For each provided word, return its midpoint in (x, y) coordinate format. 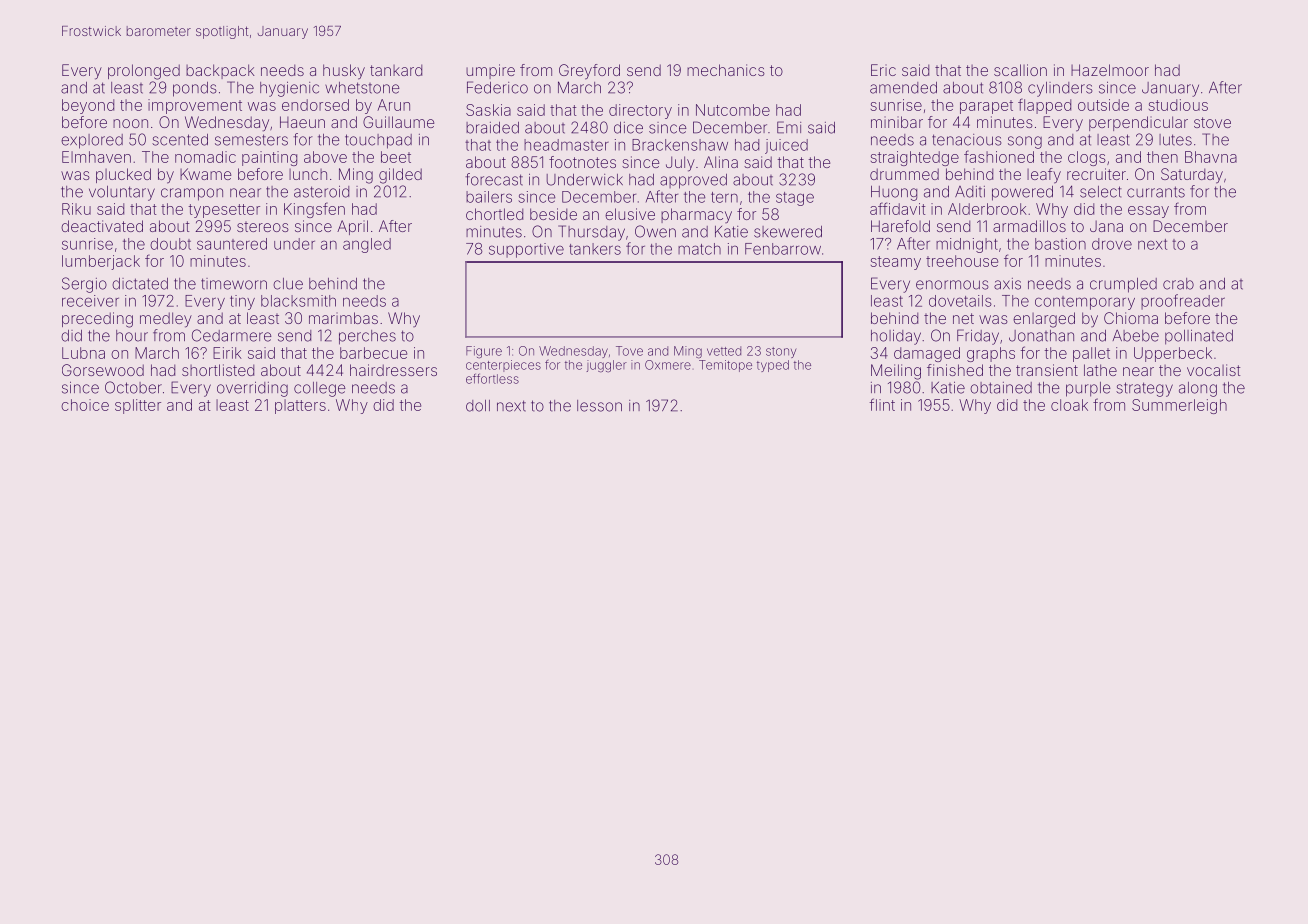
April (352, 227)
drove (1112, 244)
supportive (526, 250)
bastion (1060, 244)
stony (781, 352)
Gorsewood (103, 370)
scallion (1020, 70)
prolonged (144, 72)
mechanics (726, 70)
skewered (788, 232)
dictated (140, 284)
